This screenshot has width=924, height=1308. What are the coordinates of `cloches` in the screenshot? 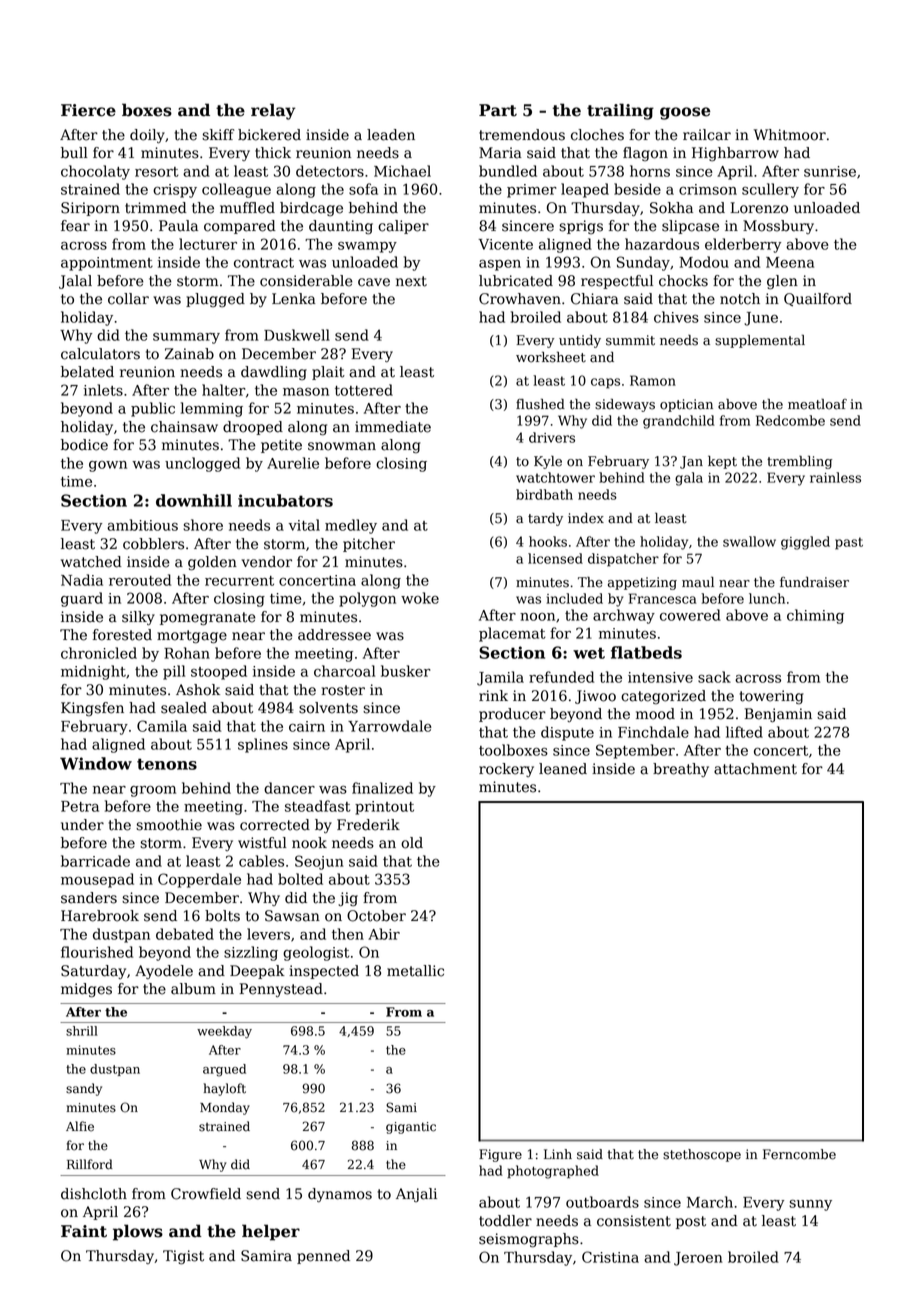 It's located at (597, 135).
